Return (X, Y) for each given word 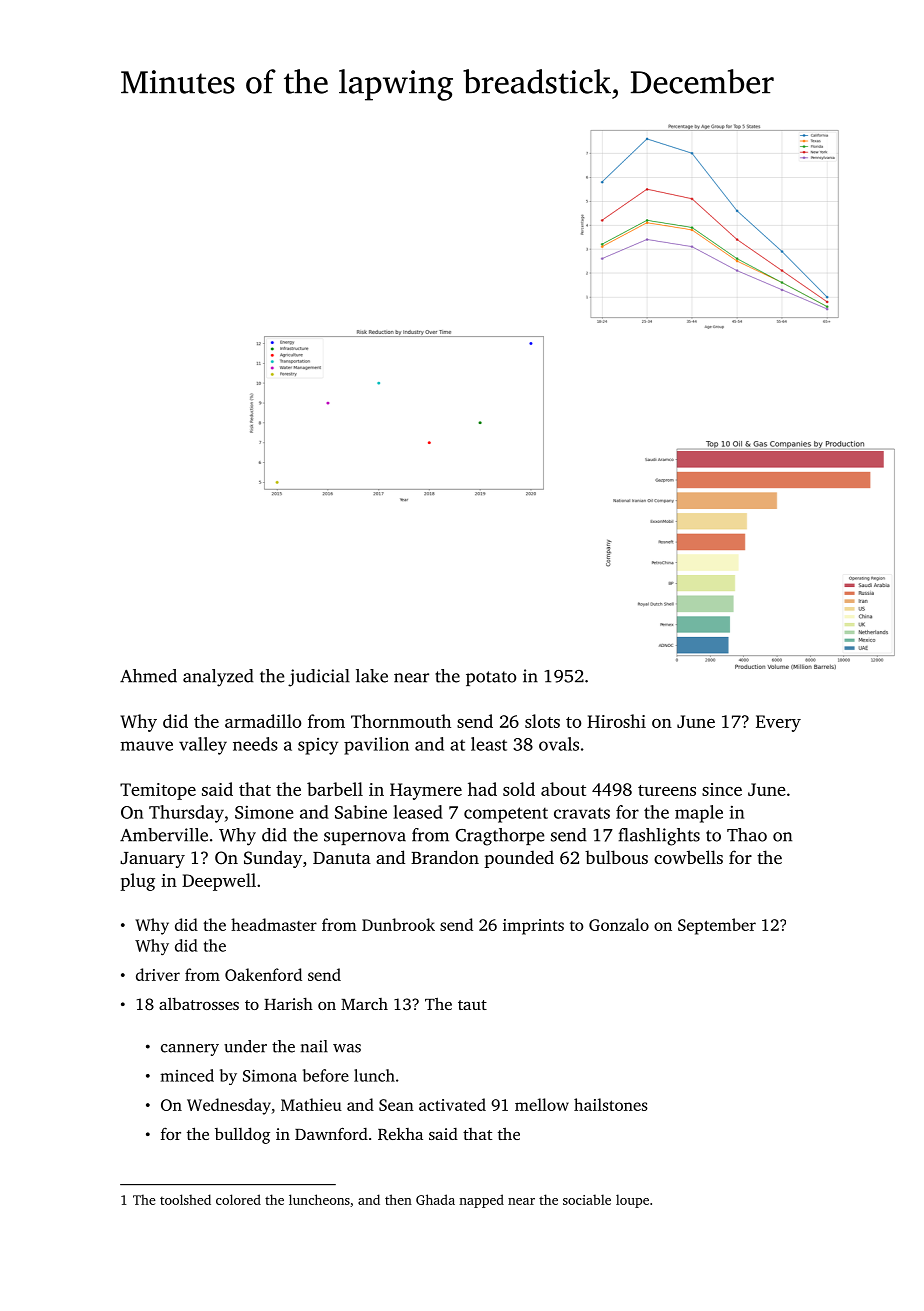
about (563, 789)
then (398, 1199)
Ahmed (148, 676)
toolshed (185, 1199)
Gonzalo (619, 924)
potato (491, 678)
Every (778, 723)
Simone (264, 812)
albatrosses (199, 1003)
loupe (632, 1201)
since (722, 789)
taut (472, 1005)
